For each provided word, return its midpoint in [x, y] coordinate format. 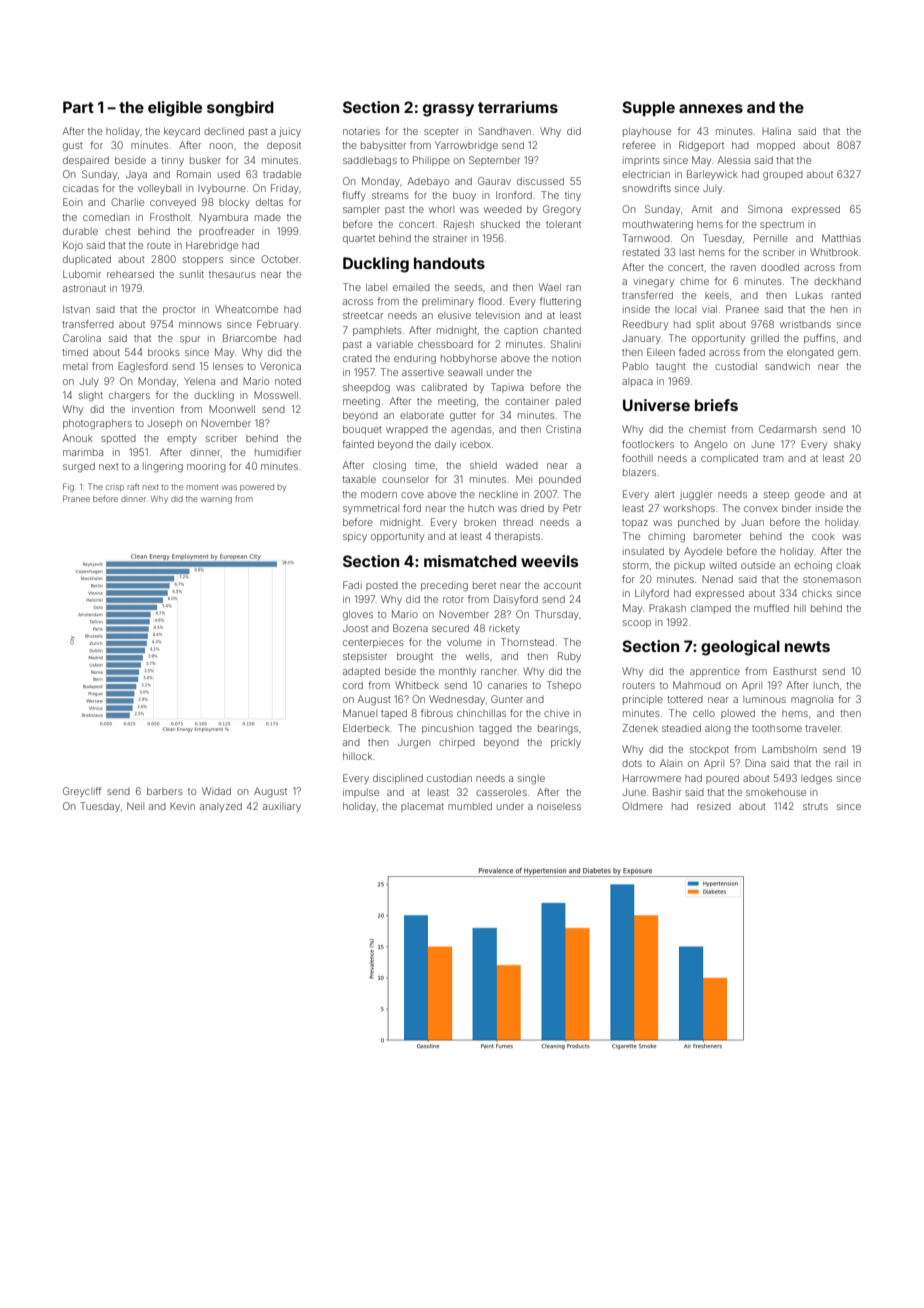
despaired [86, 161]
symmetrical [371, 509]
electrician [646, 174]
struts [815, 806]
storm [635, 565]
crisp [115, 488]
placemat [422, 807]
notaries [361, 131]
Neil [135, 806]
